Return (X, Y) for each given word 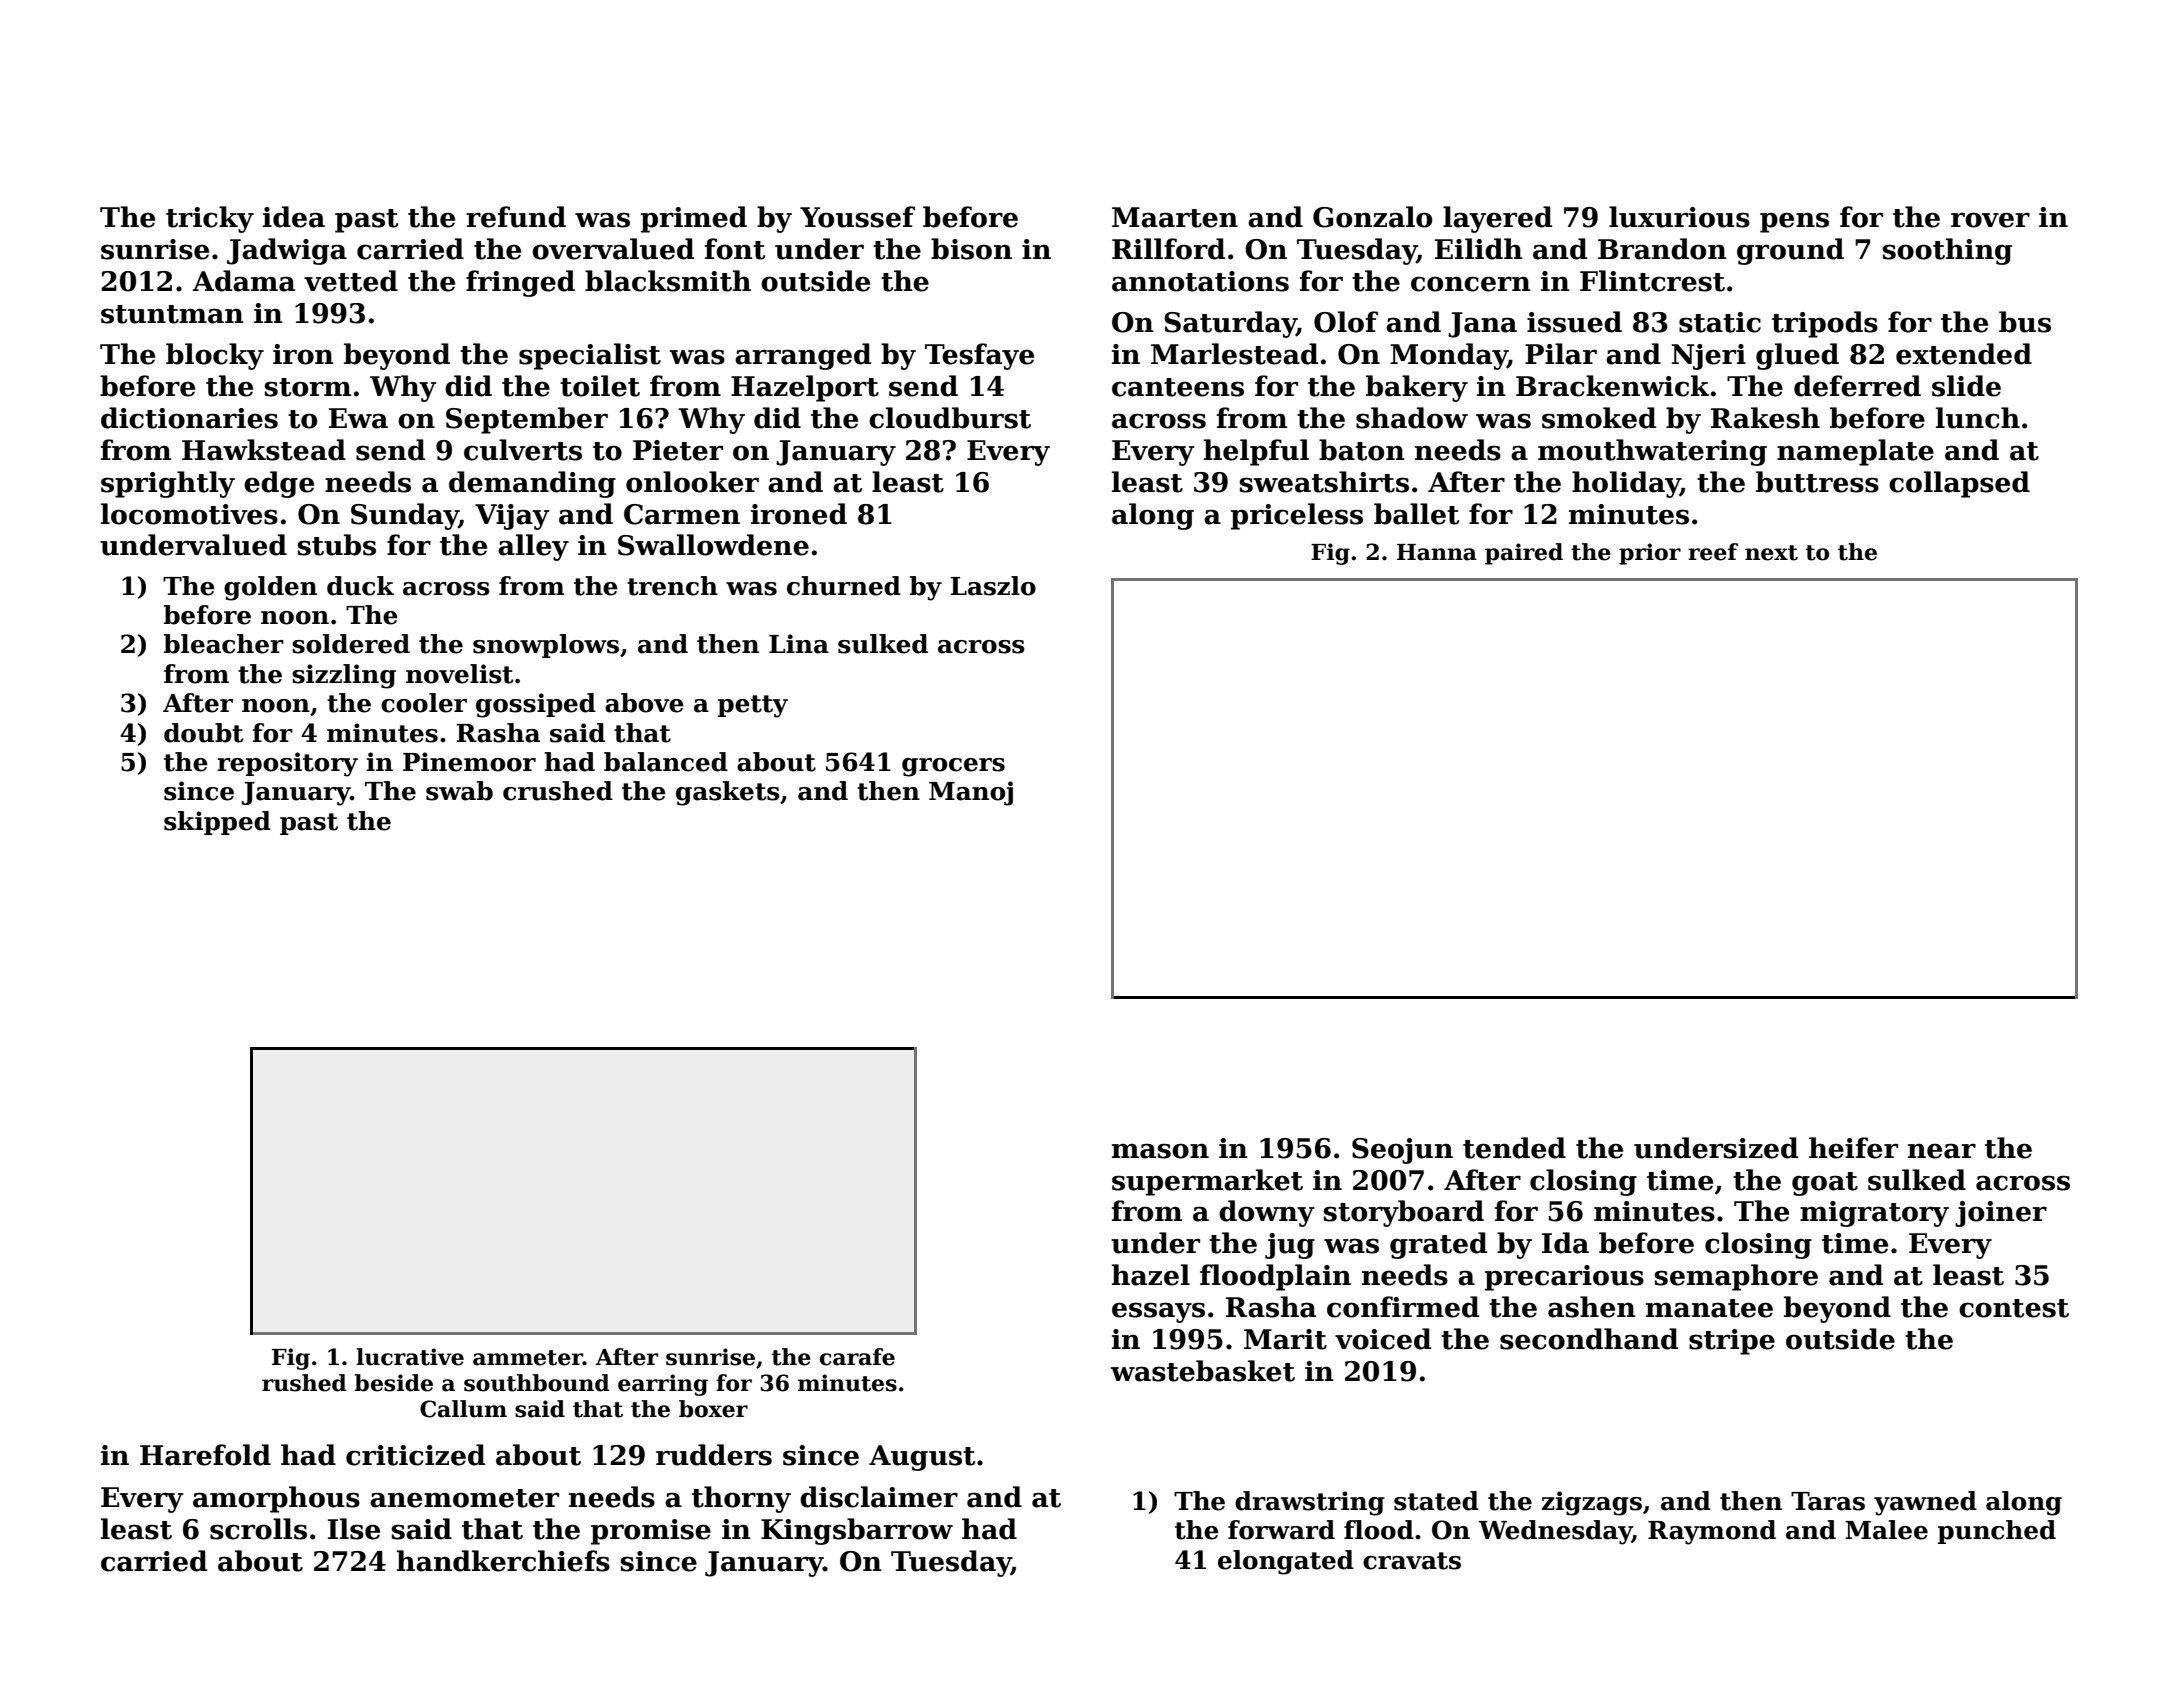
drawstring (1310, 1503)
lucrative (410, 1357)
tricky (210, 219)
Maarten (1175, 217)
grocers (953, 767)
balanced (666, 762)
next (1771, 553)
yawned (1925, 1503)
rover (1990, 220)
